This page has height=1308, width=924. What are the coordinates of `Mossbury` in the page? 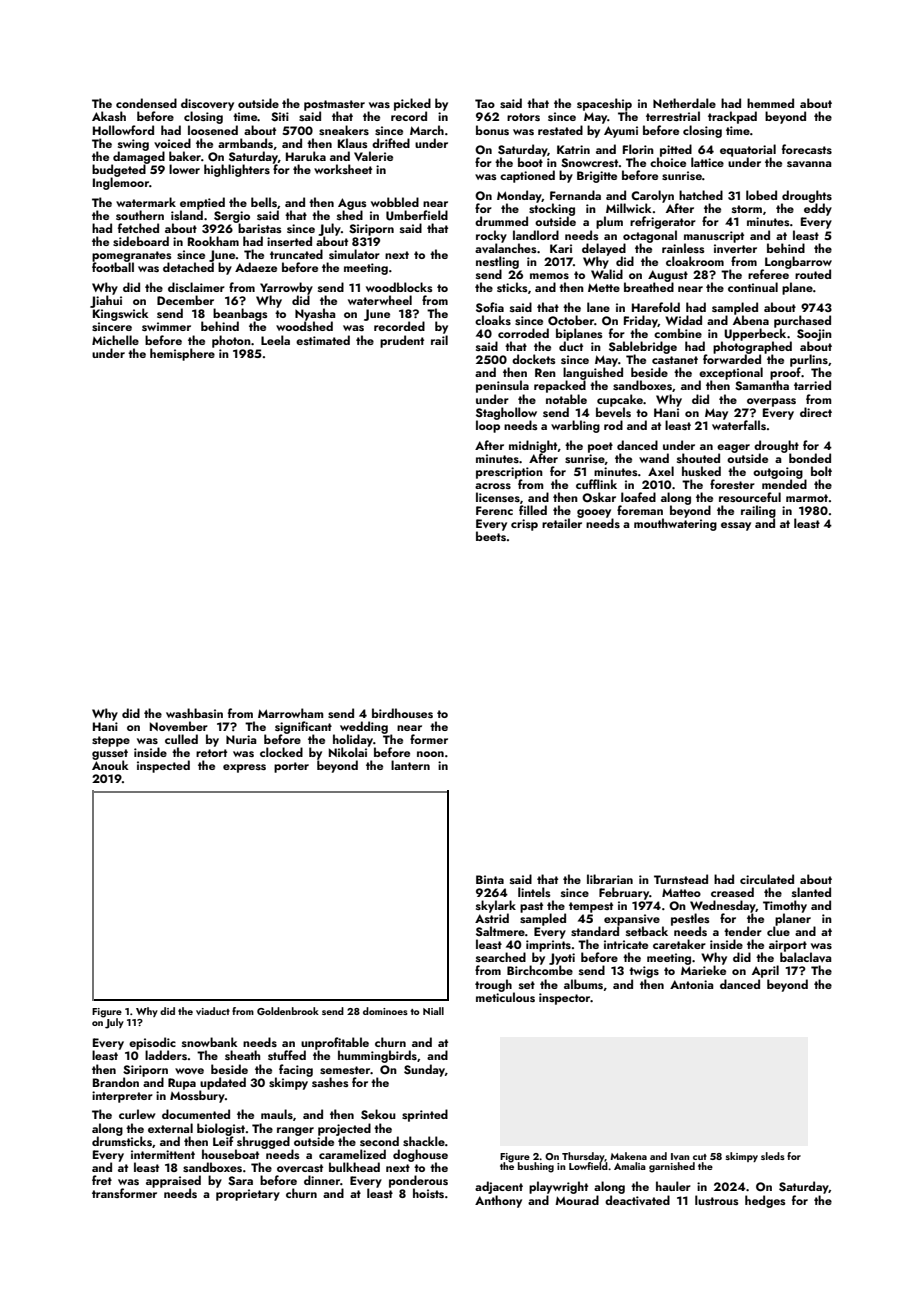 It's located at (197, 1096).
